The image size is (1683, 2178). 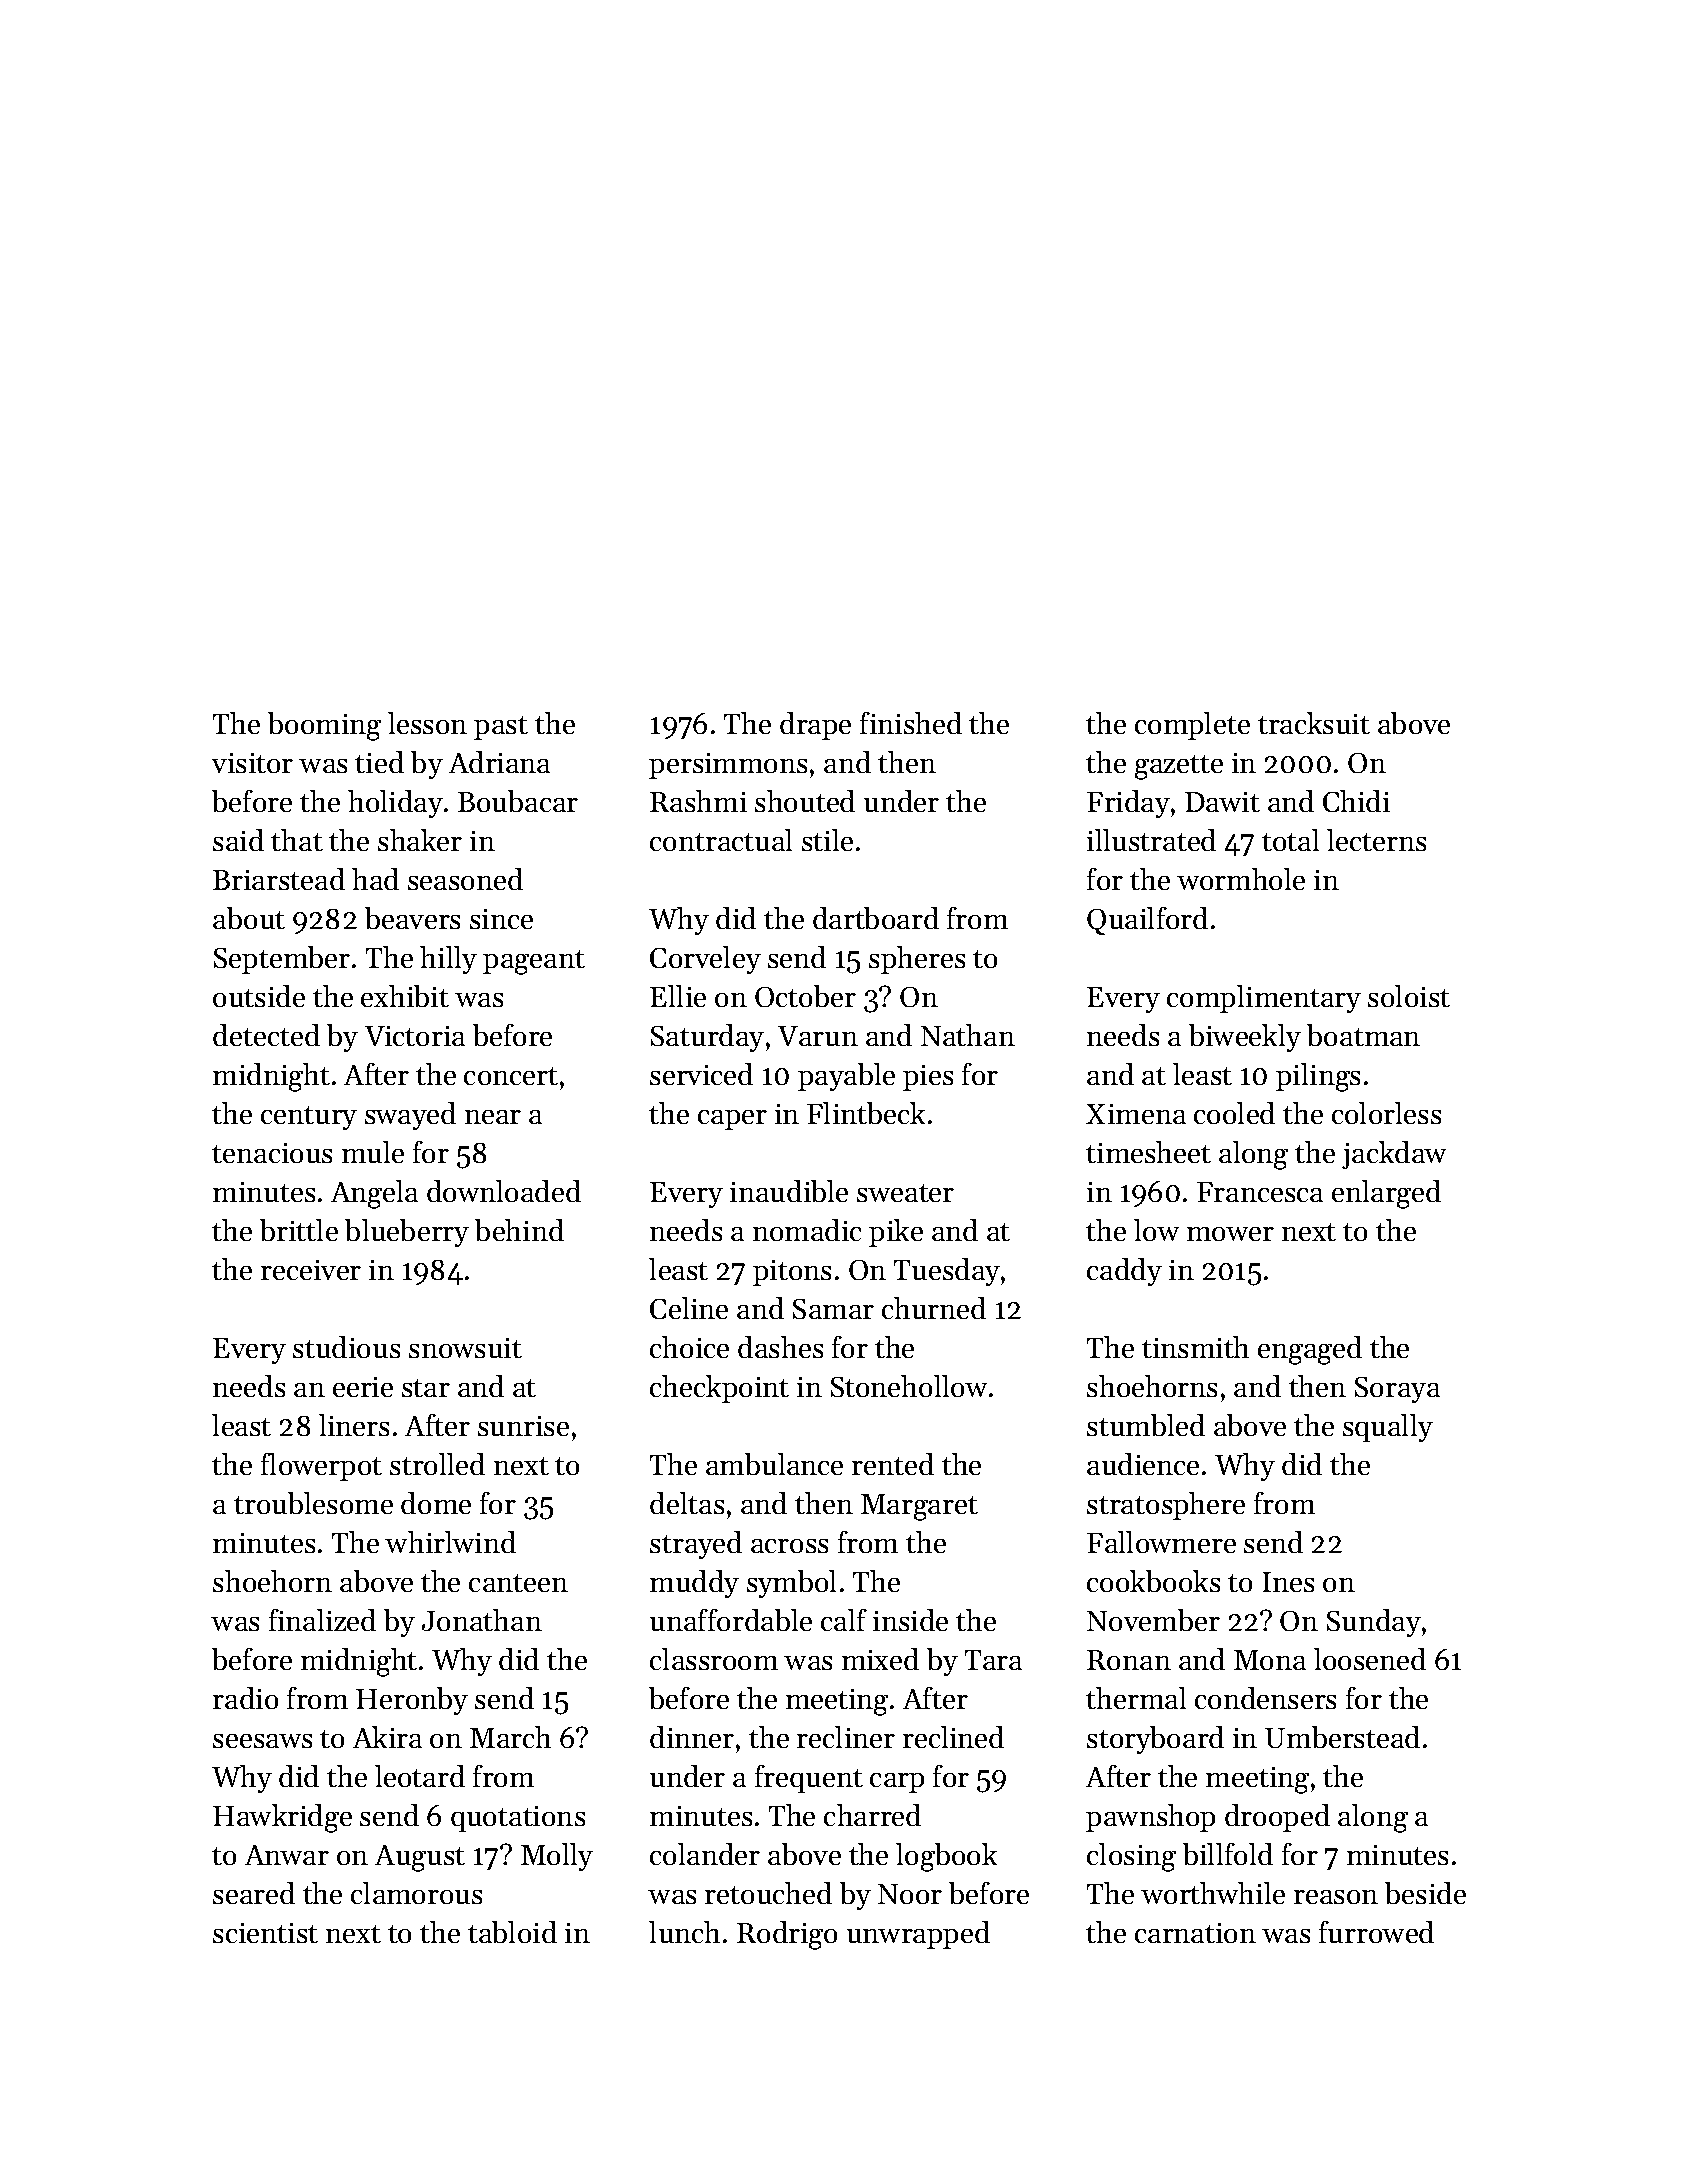 I want to click on engaged, so click(x=1310, y=1350).
